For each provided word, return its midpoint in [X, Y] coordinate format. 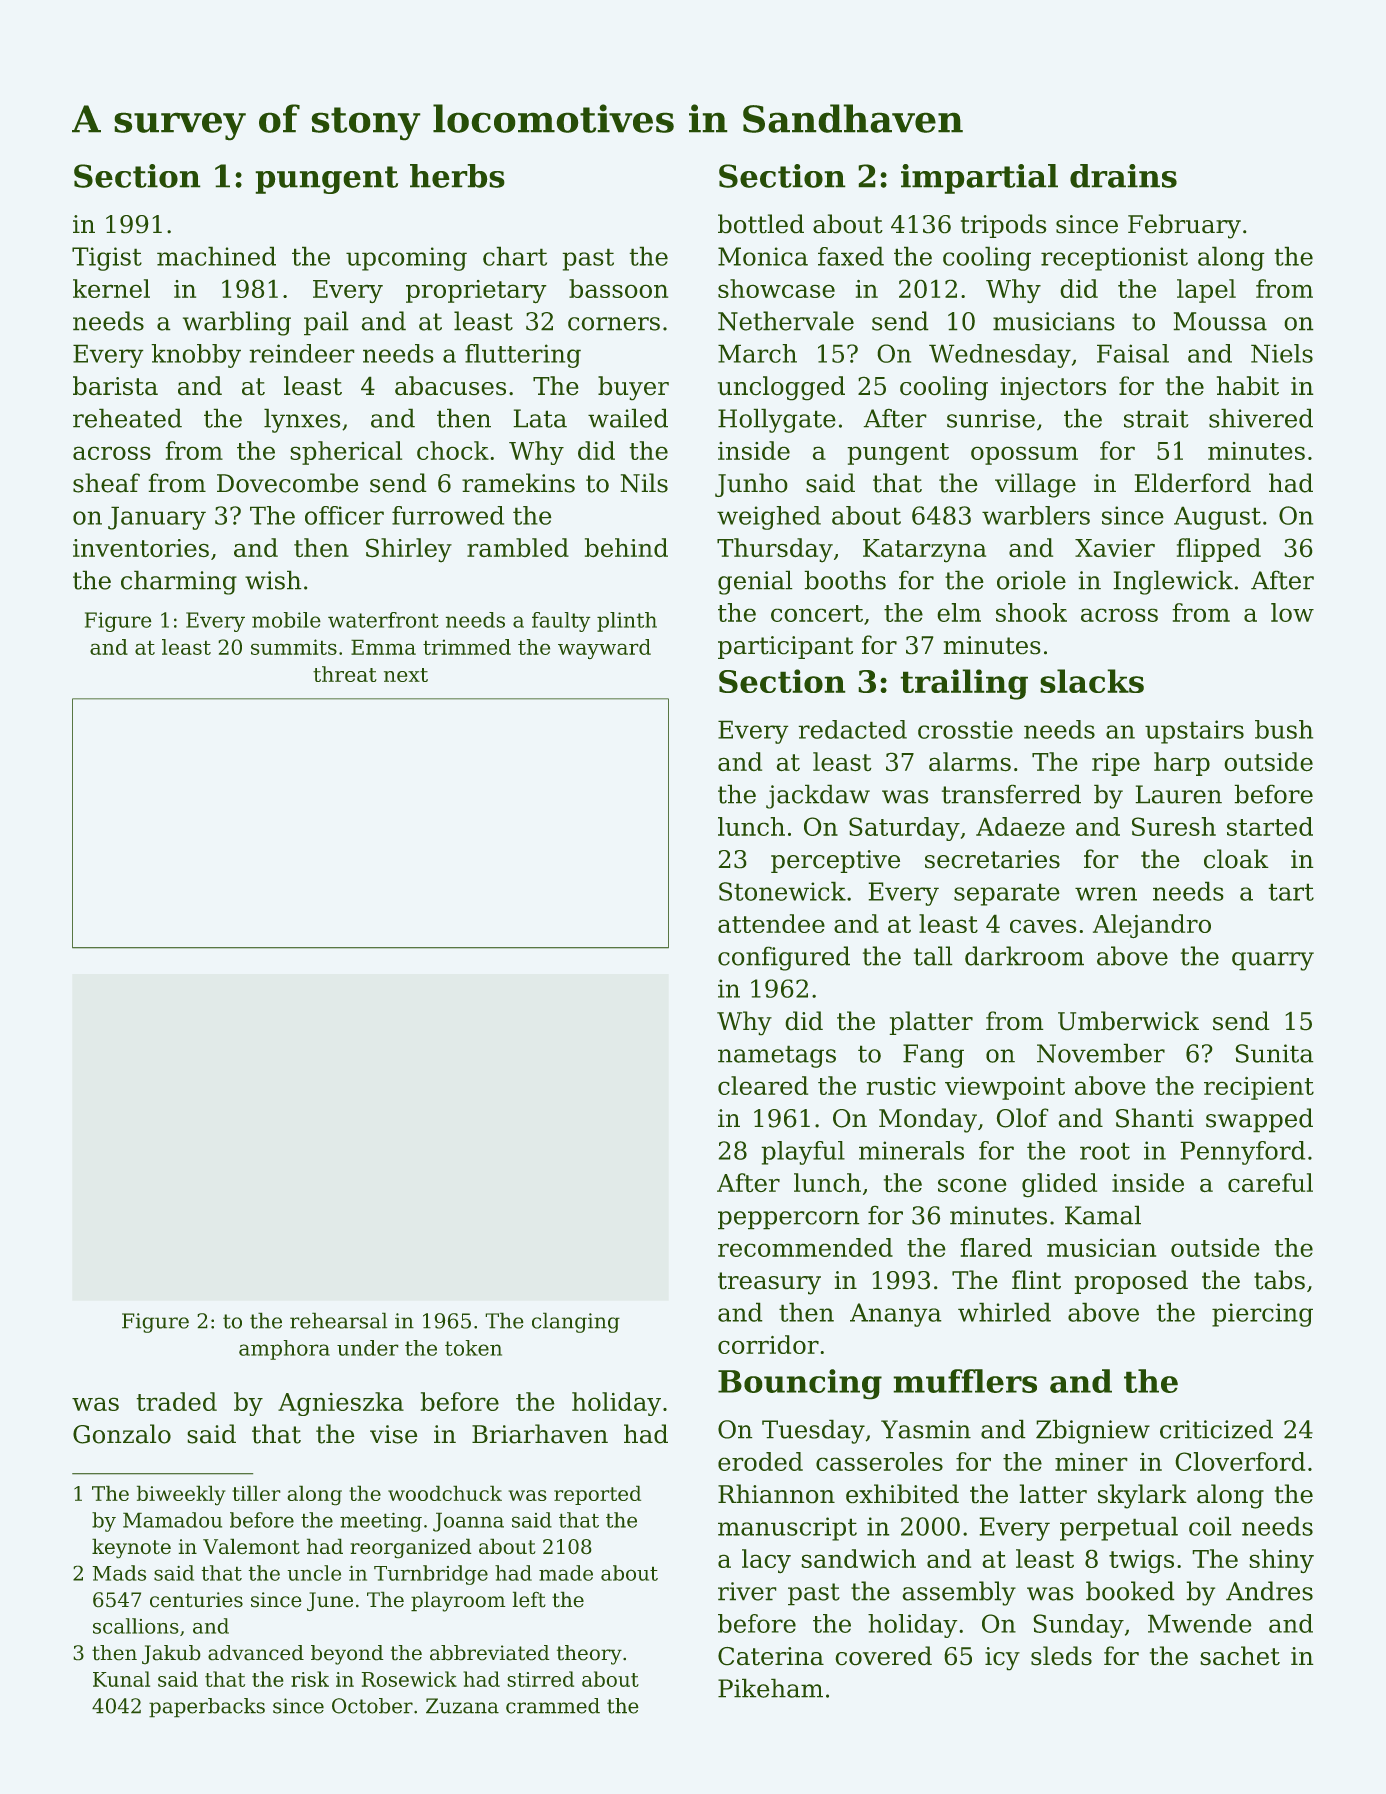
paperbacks [207, 1707]
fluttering [523, 356]
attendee [771, 923]
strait [1156, 418]
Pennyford [1243, 1153]
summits [294, 647]
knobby [196, 356]
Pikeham [770, 1688]
